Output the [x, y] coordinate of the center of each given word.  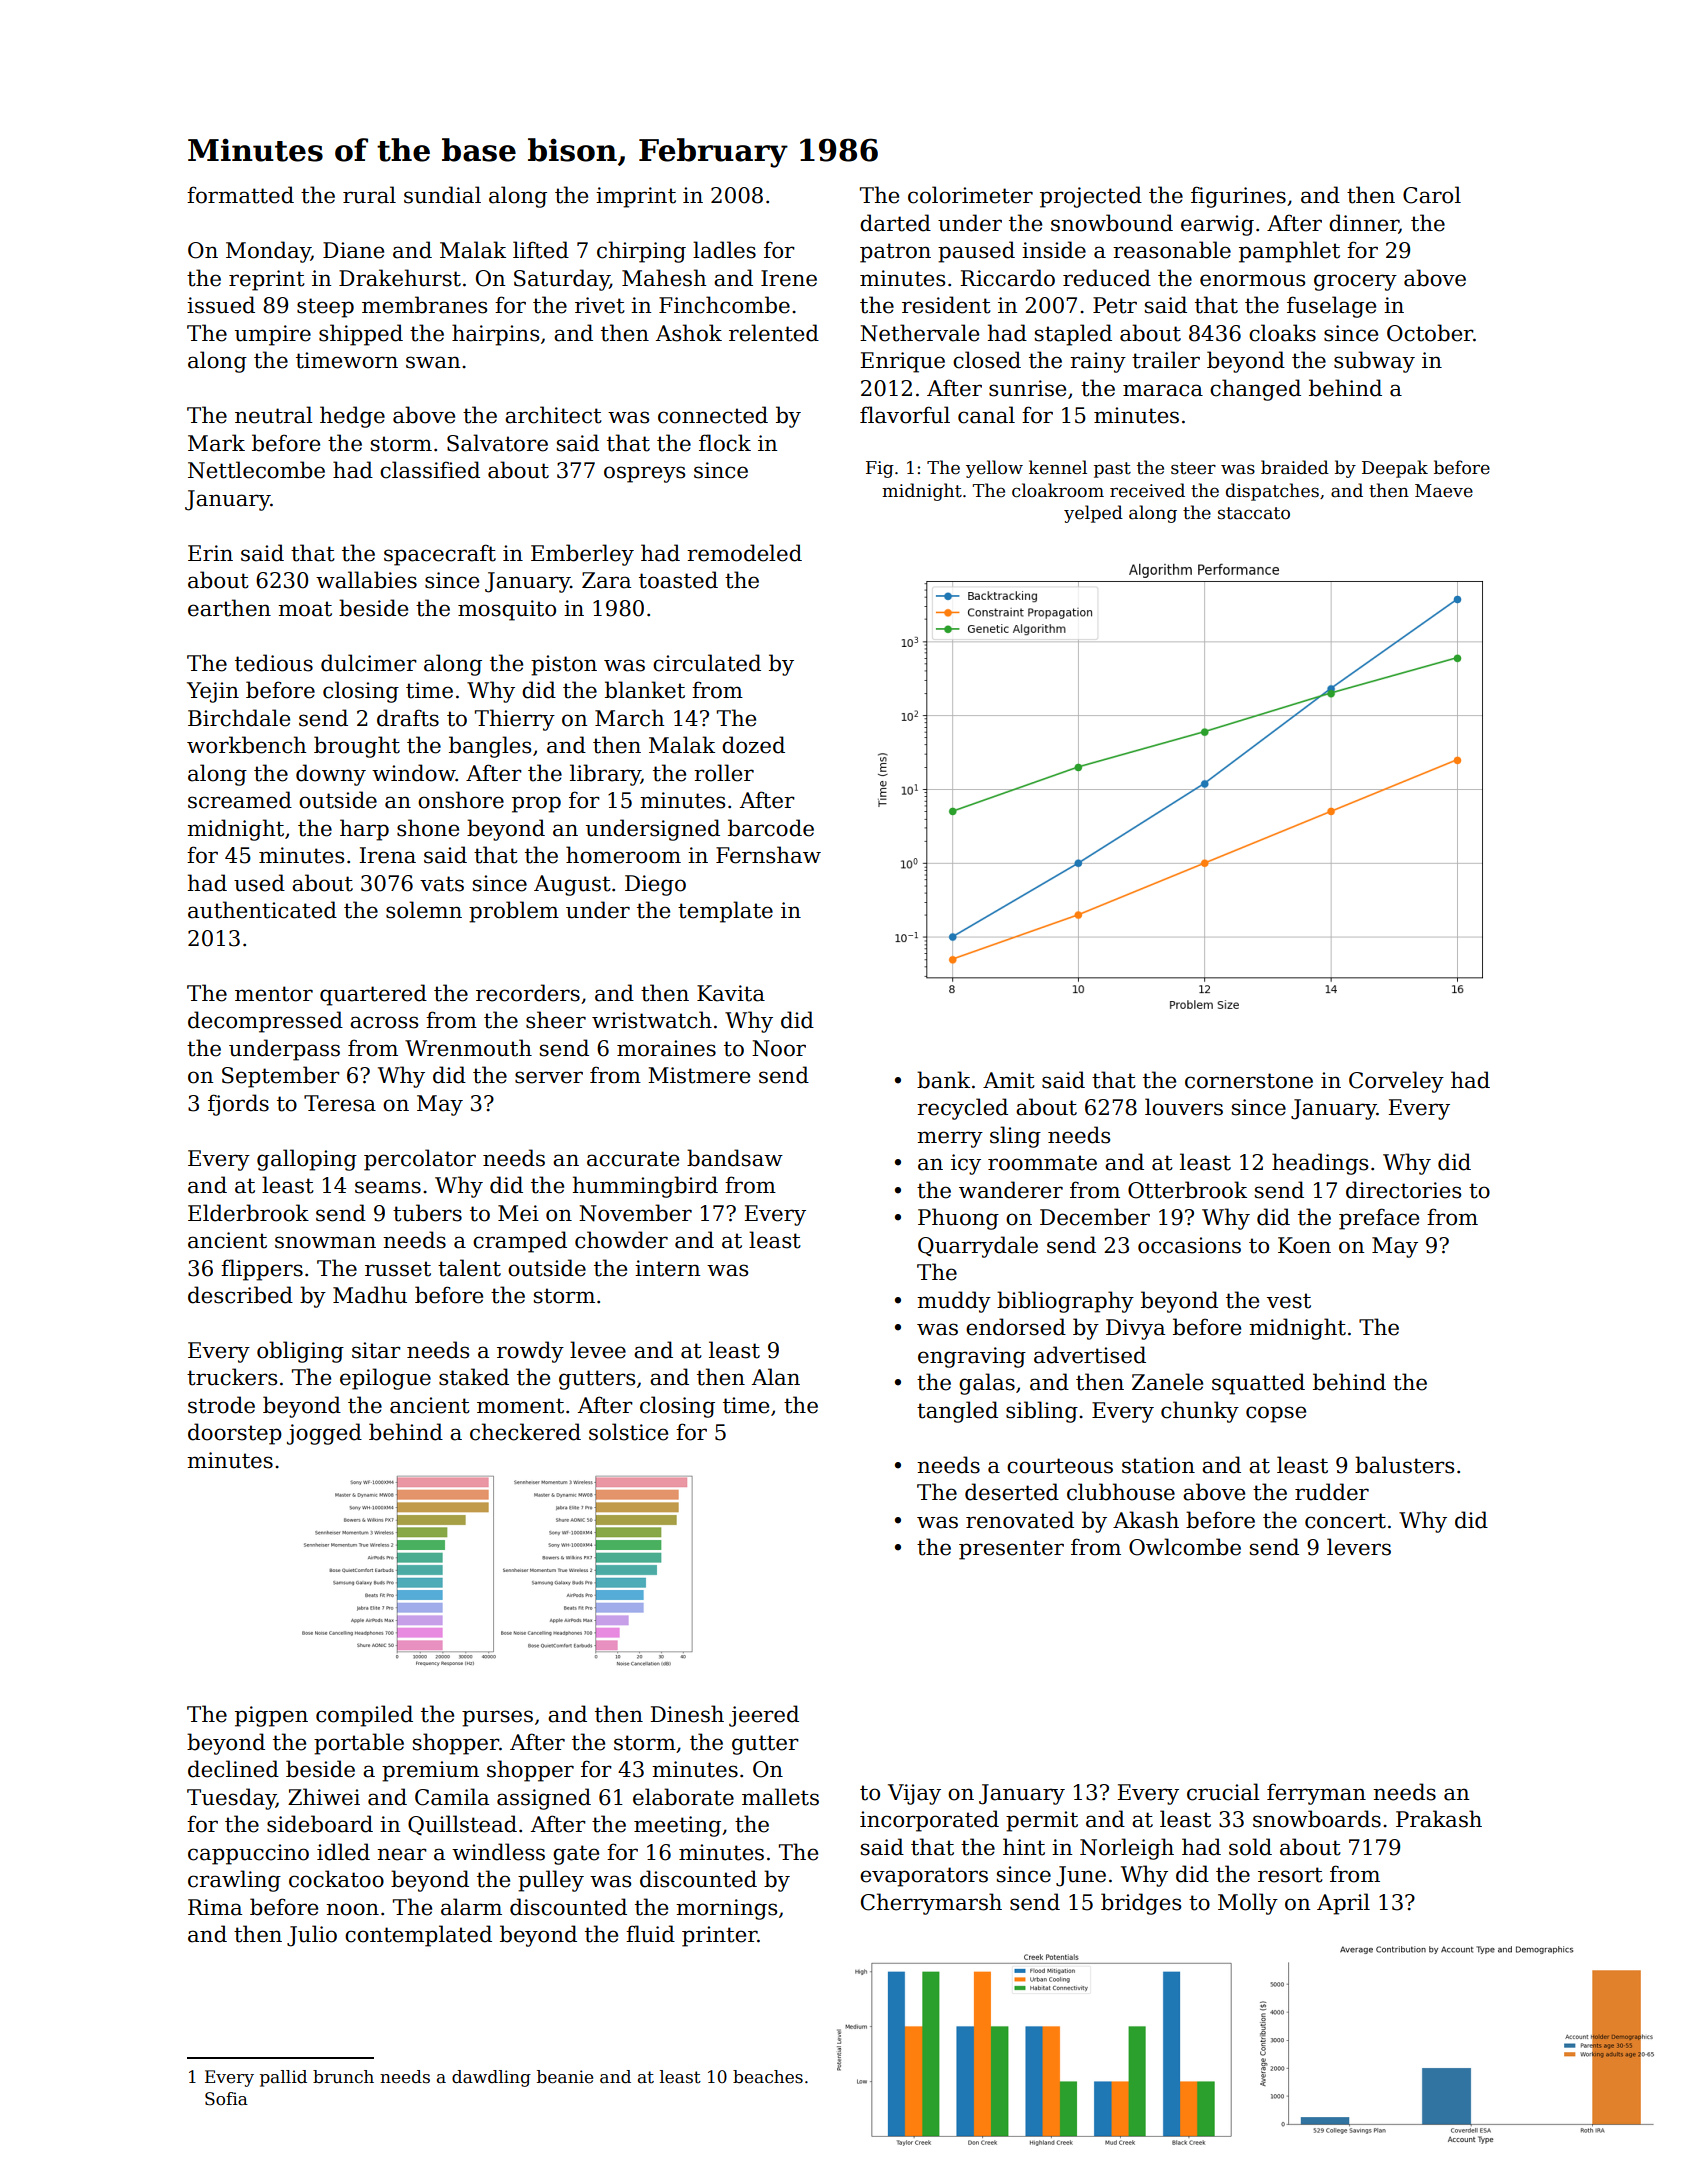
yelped [1093, 514]
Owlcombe [1185, 1547]
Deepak [1395, 469]
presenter [1011, 1550]
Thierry [515, 720]
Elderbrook [248, 1213]
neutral [274, 415]
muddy [954, 1302]
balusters [1404, 1465]
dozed [753, 745]
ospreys [644, 474]
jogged [324, 1434]
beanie [565, 2077]
